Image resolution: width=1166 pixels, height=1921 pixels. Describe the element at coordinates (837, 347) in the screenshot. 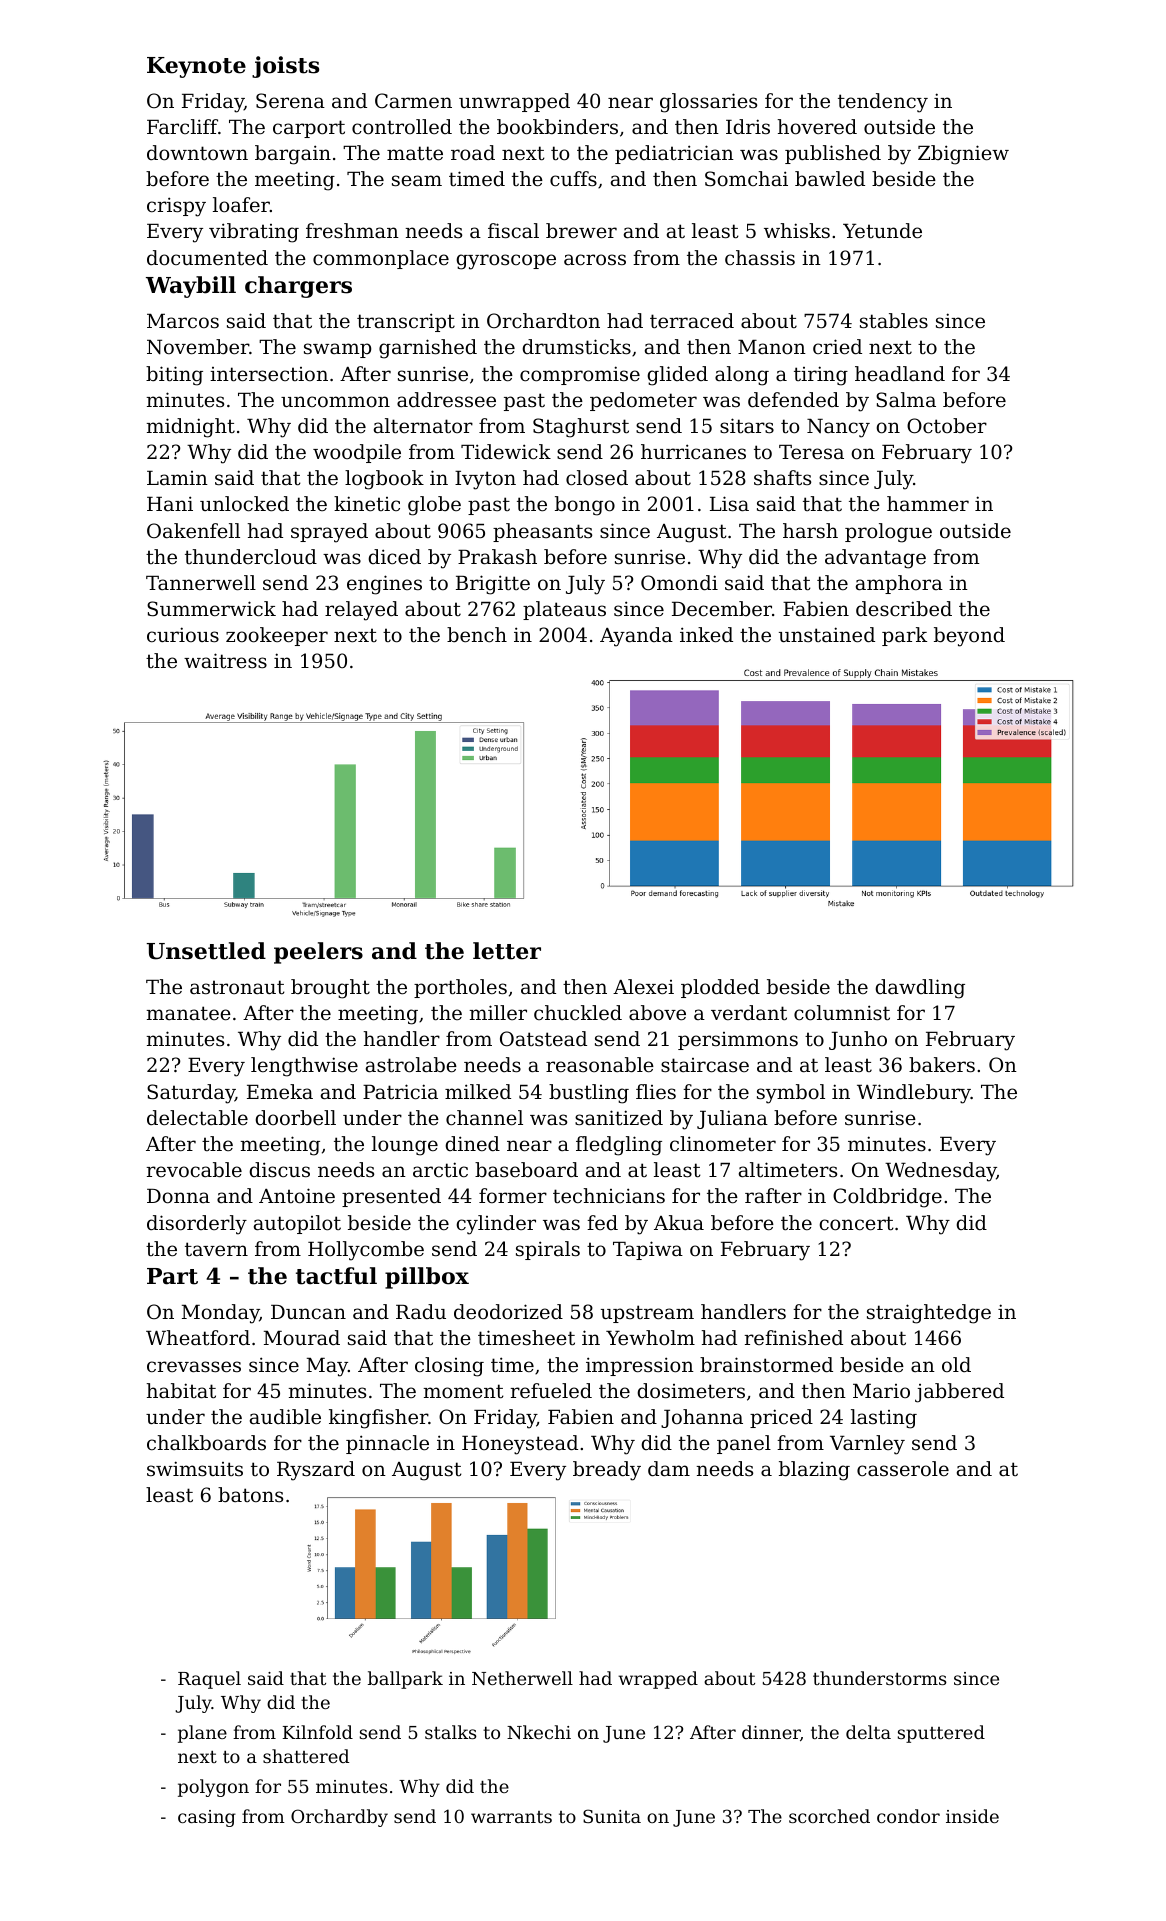

I see `cried` at that location.
